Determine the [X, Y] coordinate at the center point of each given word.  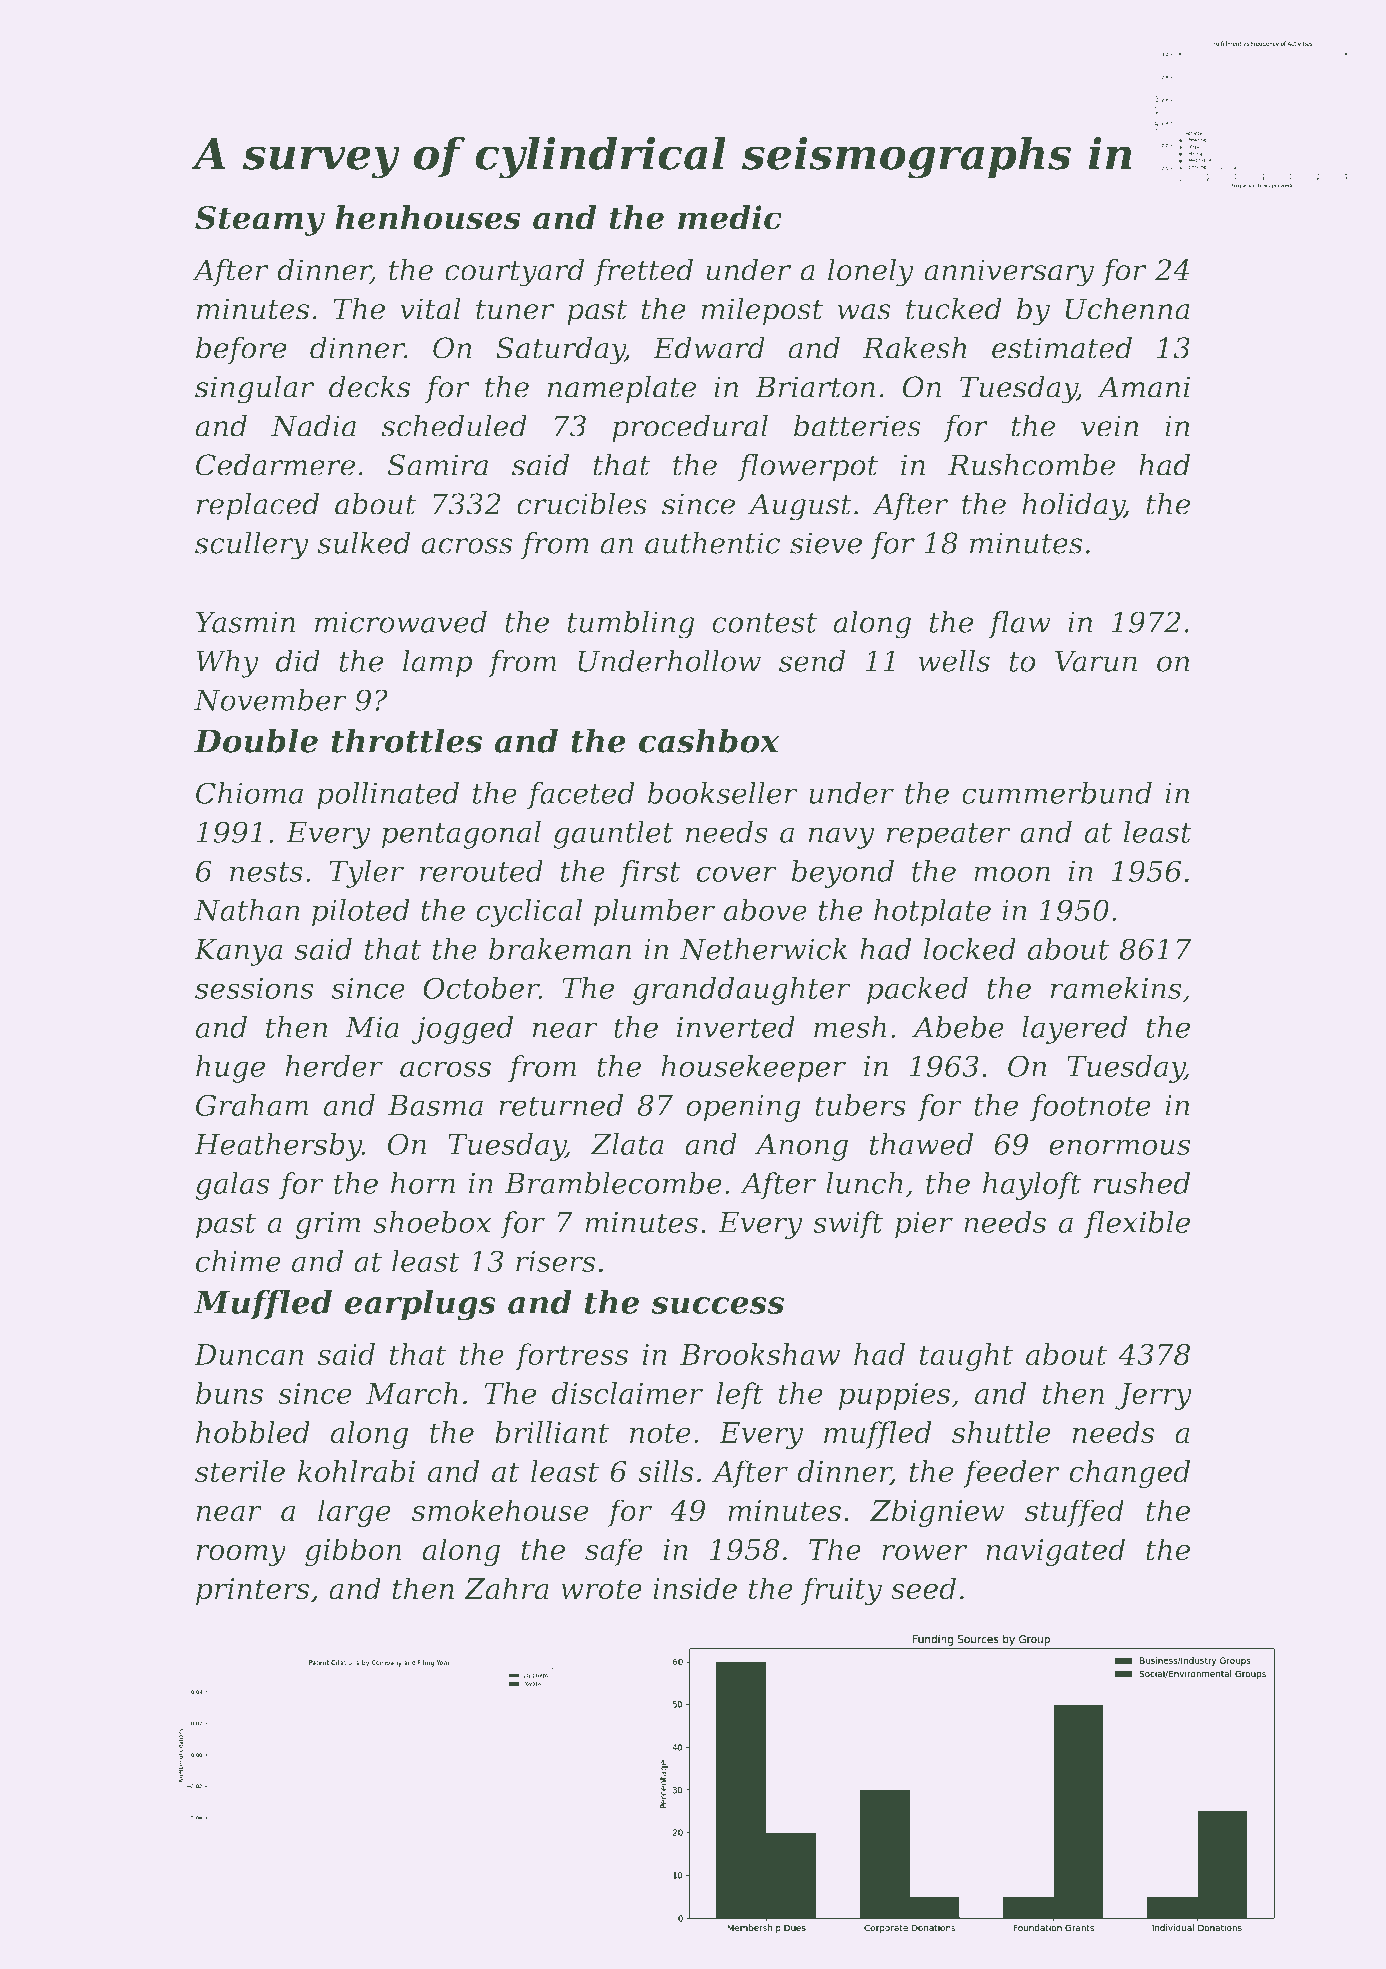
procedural [690, 428]
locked [969, 949]
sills [666, 1471]
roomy [241, 1555]
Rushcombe [1031, 464]
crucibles [582, 503]
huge [230, 1069]
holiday [1073, 506]
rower [924, 1552]
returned [561, 1105]
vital [430, 308]
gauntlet [613, 835]
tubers [860, 1105]
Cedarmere [275, 464]
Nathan [247, 910]
